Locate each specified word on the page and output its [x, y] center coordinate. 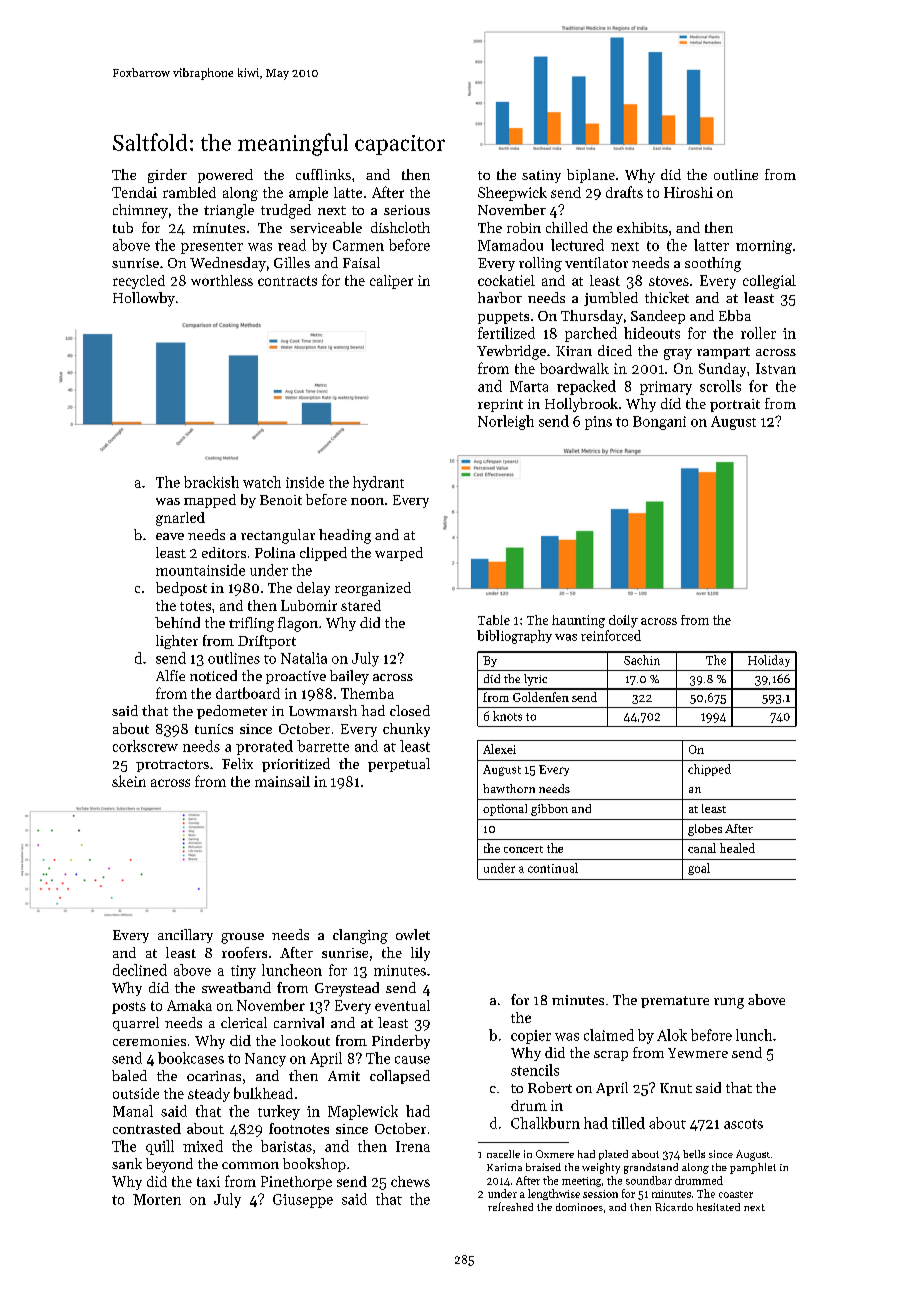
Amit [344, 1076]
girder [167, 176]
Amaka [189, 1005]
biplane [591, 176]
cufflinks [323, 174]
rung [729, 1003]
